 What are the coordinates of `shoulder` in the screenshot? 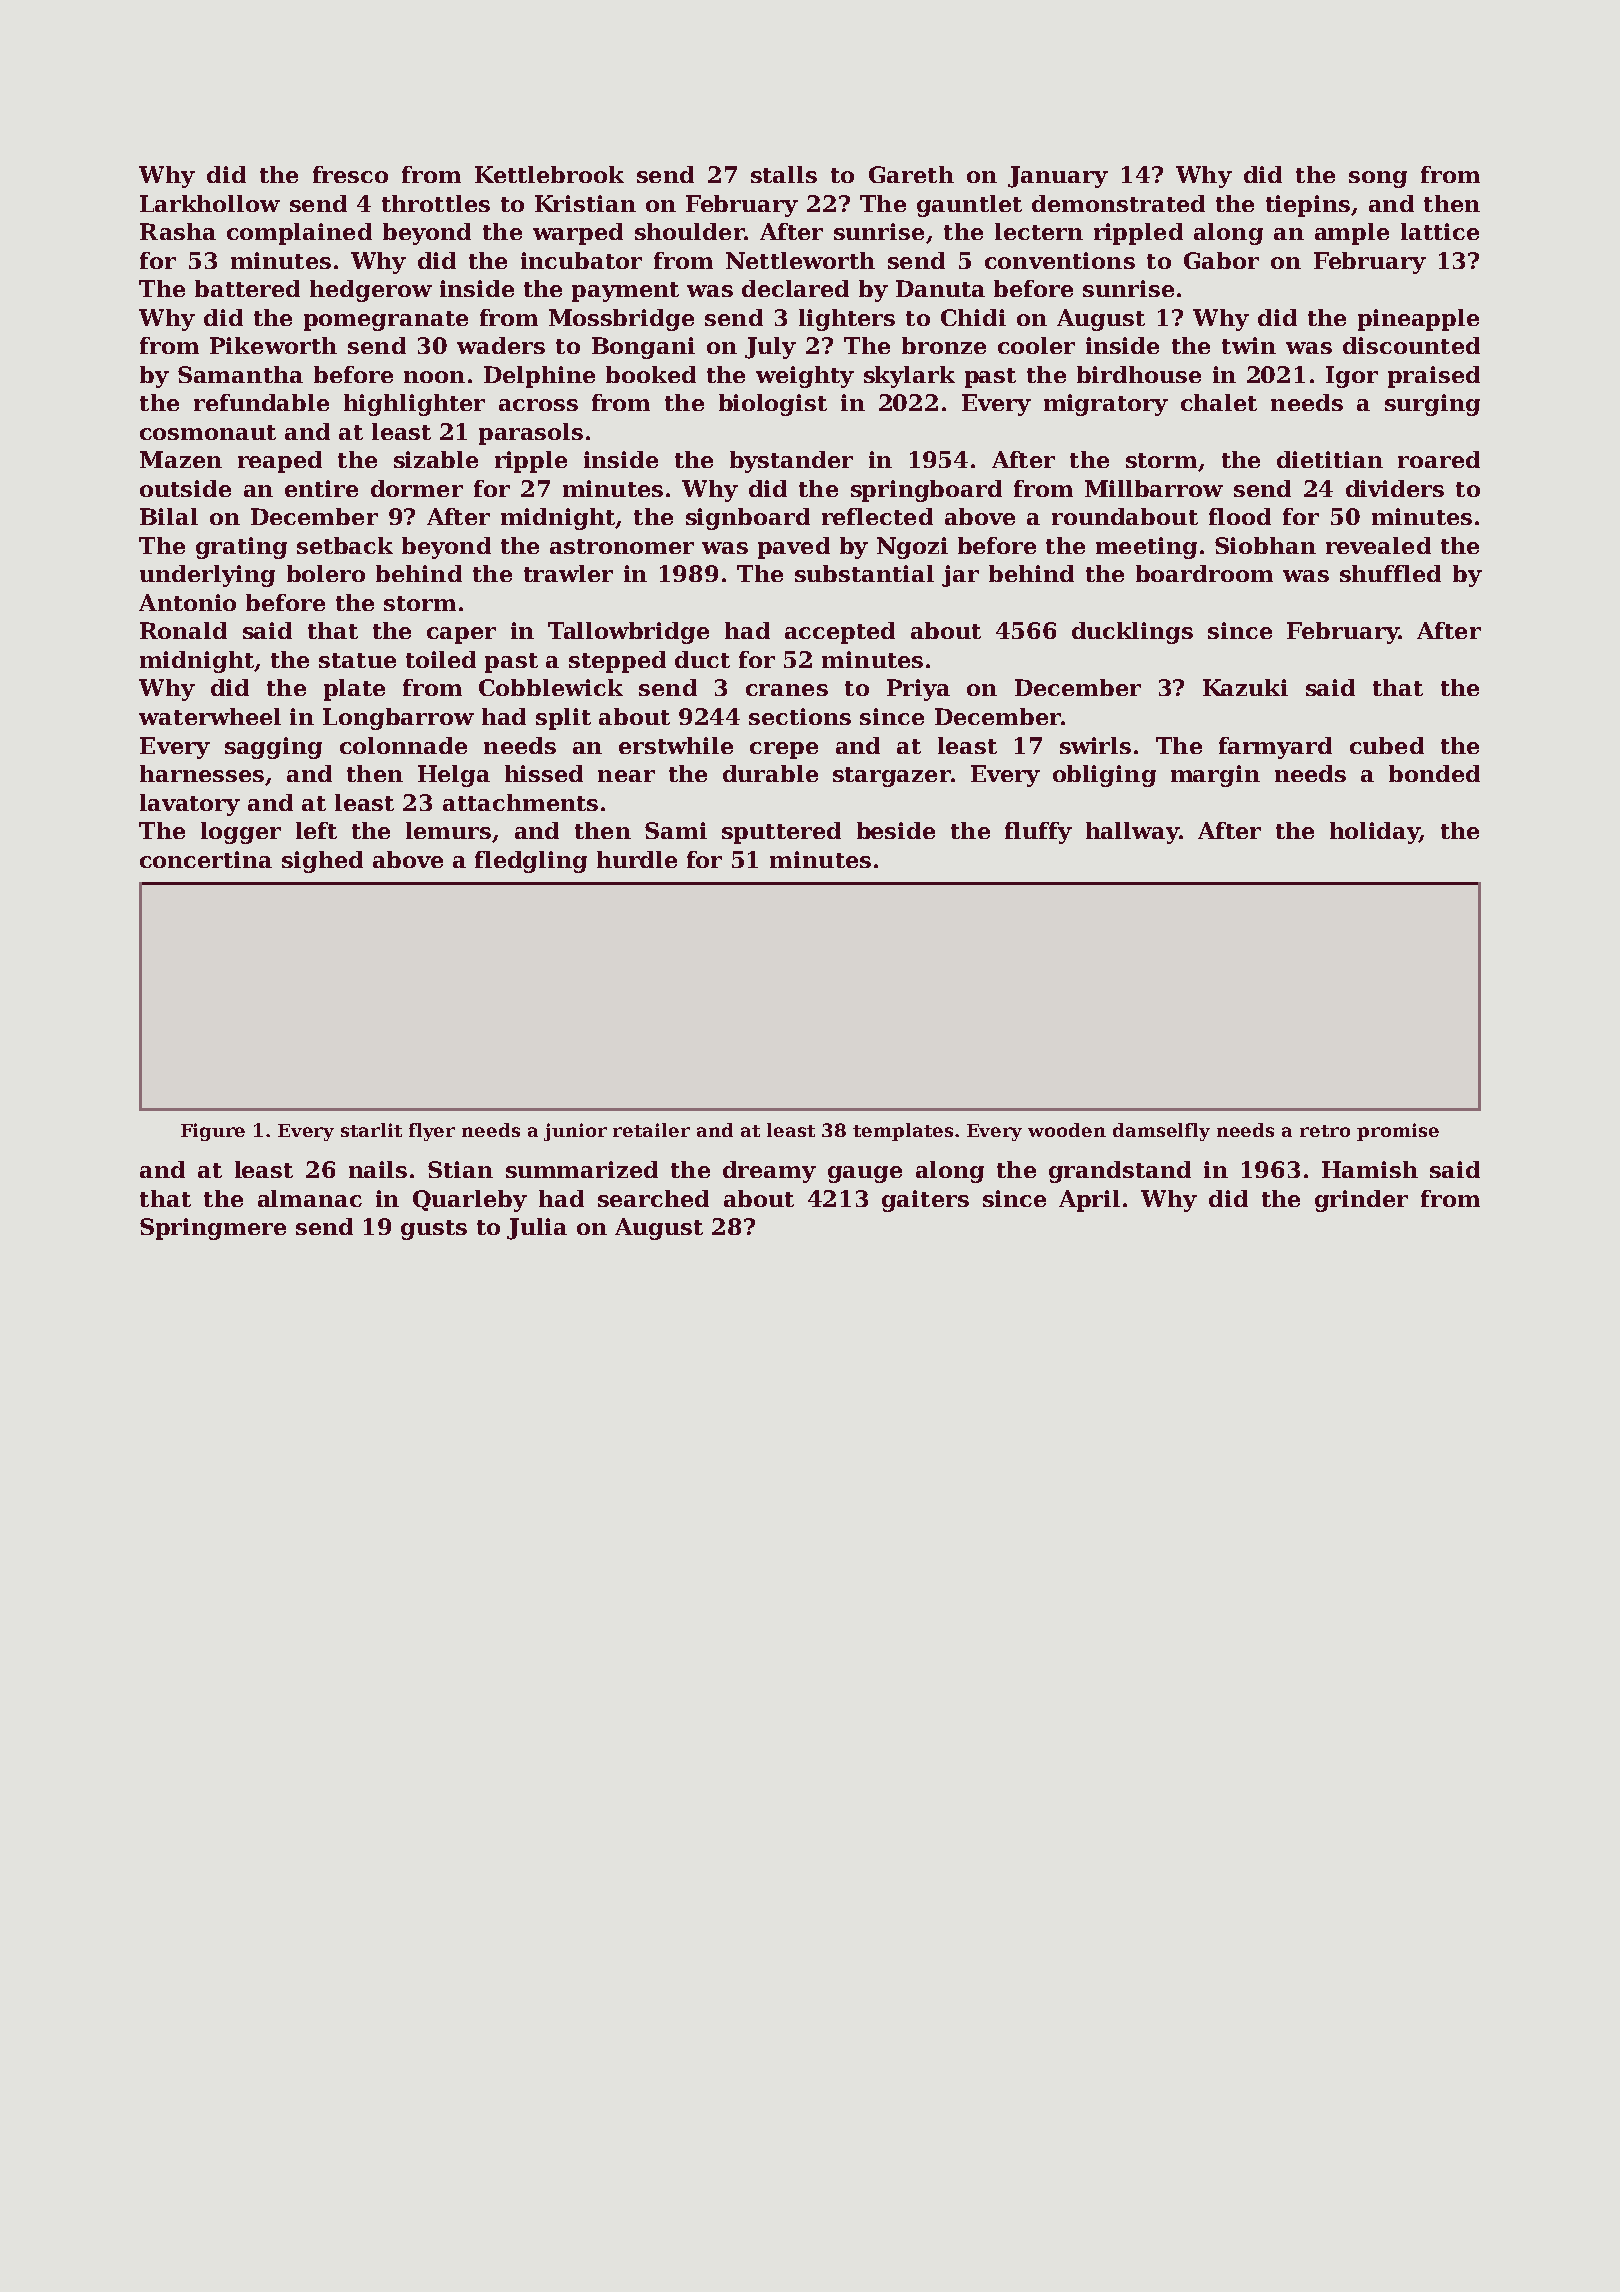 It's located at (690, 231).
